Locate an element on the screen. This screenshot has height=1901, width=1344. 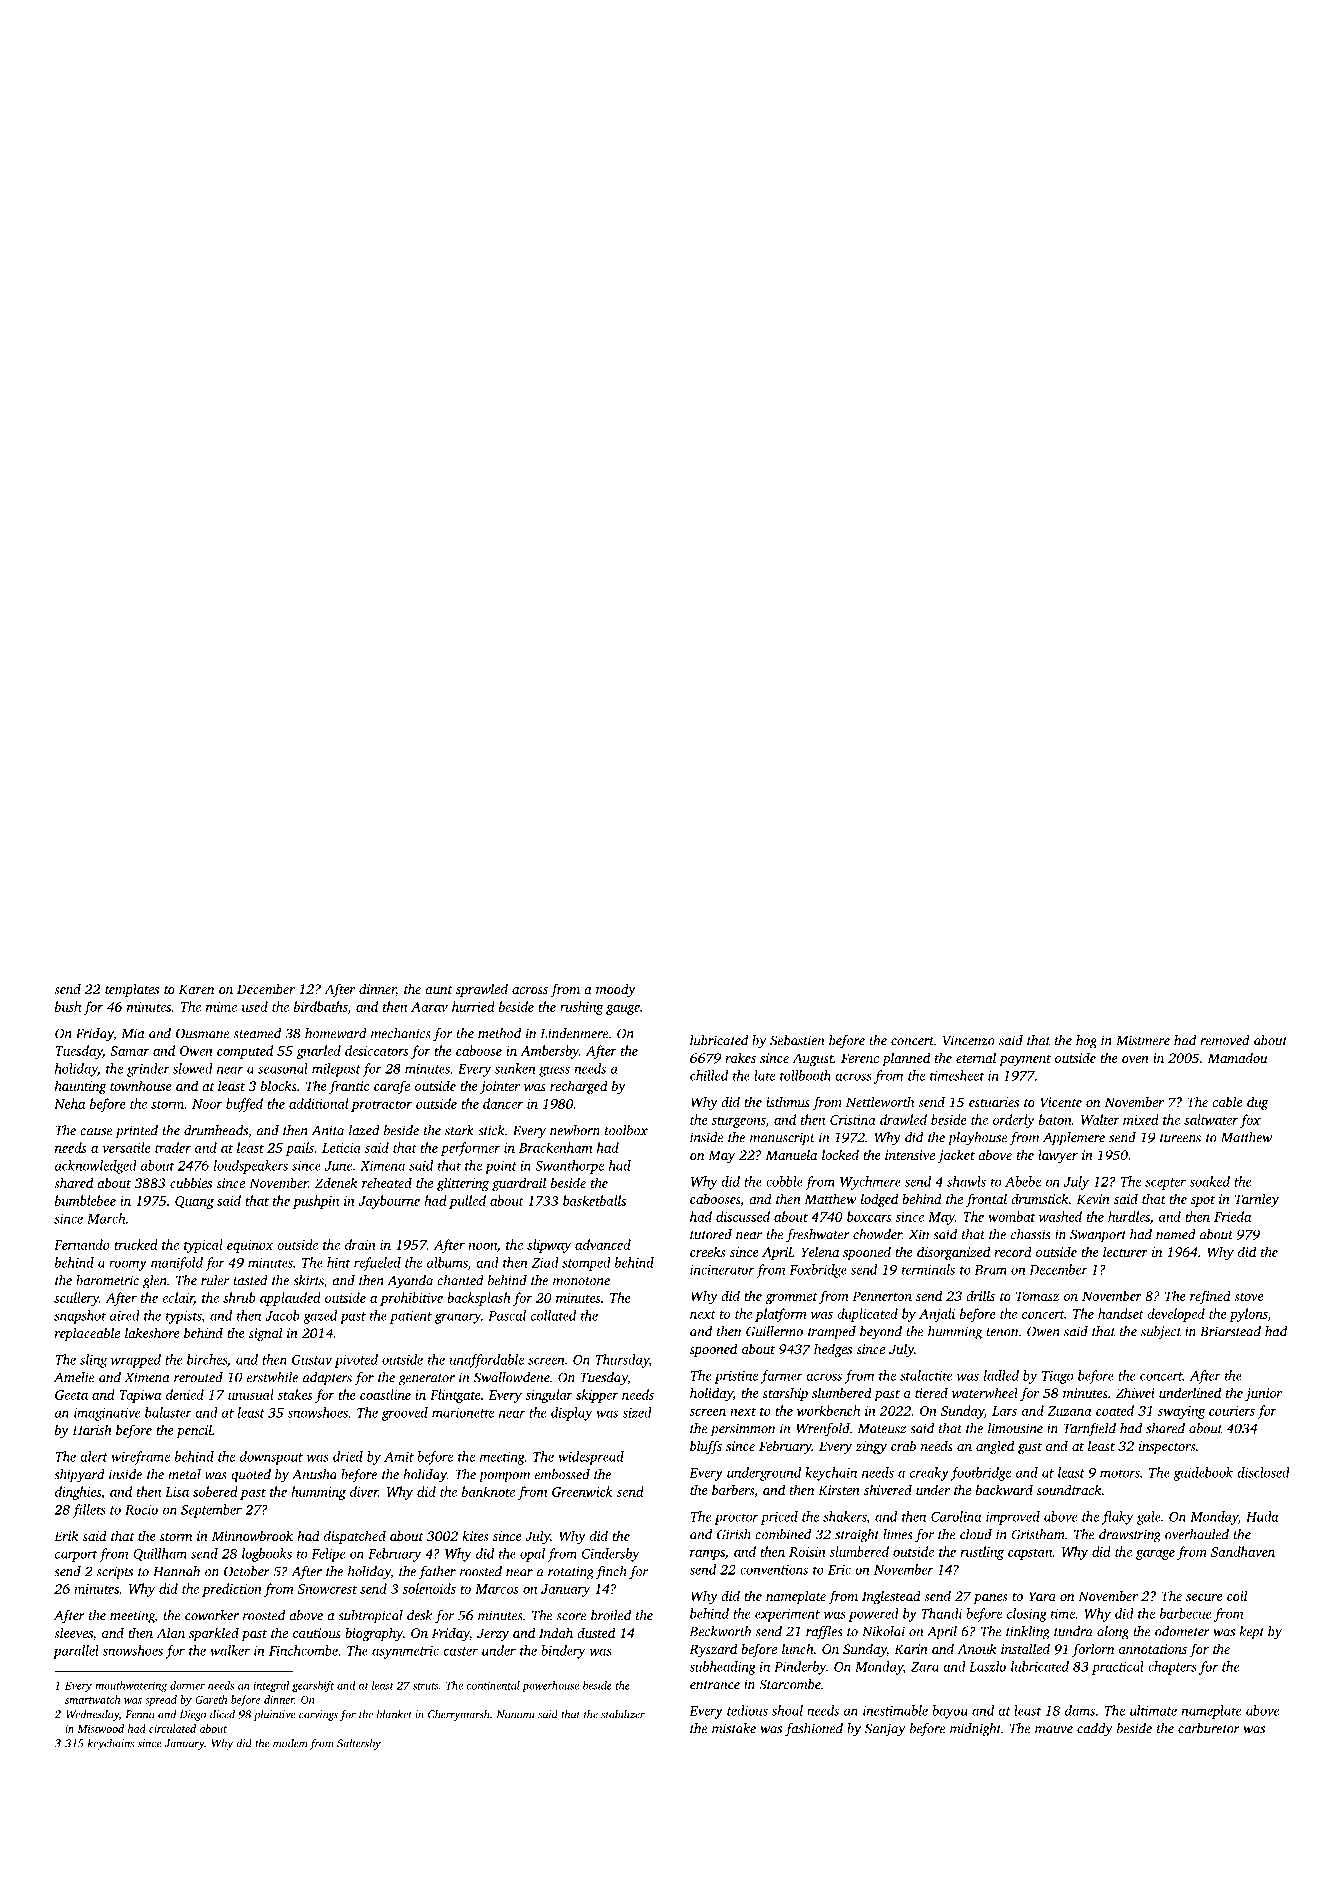
homeward is located at coordinates (336, 1033).
